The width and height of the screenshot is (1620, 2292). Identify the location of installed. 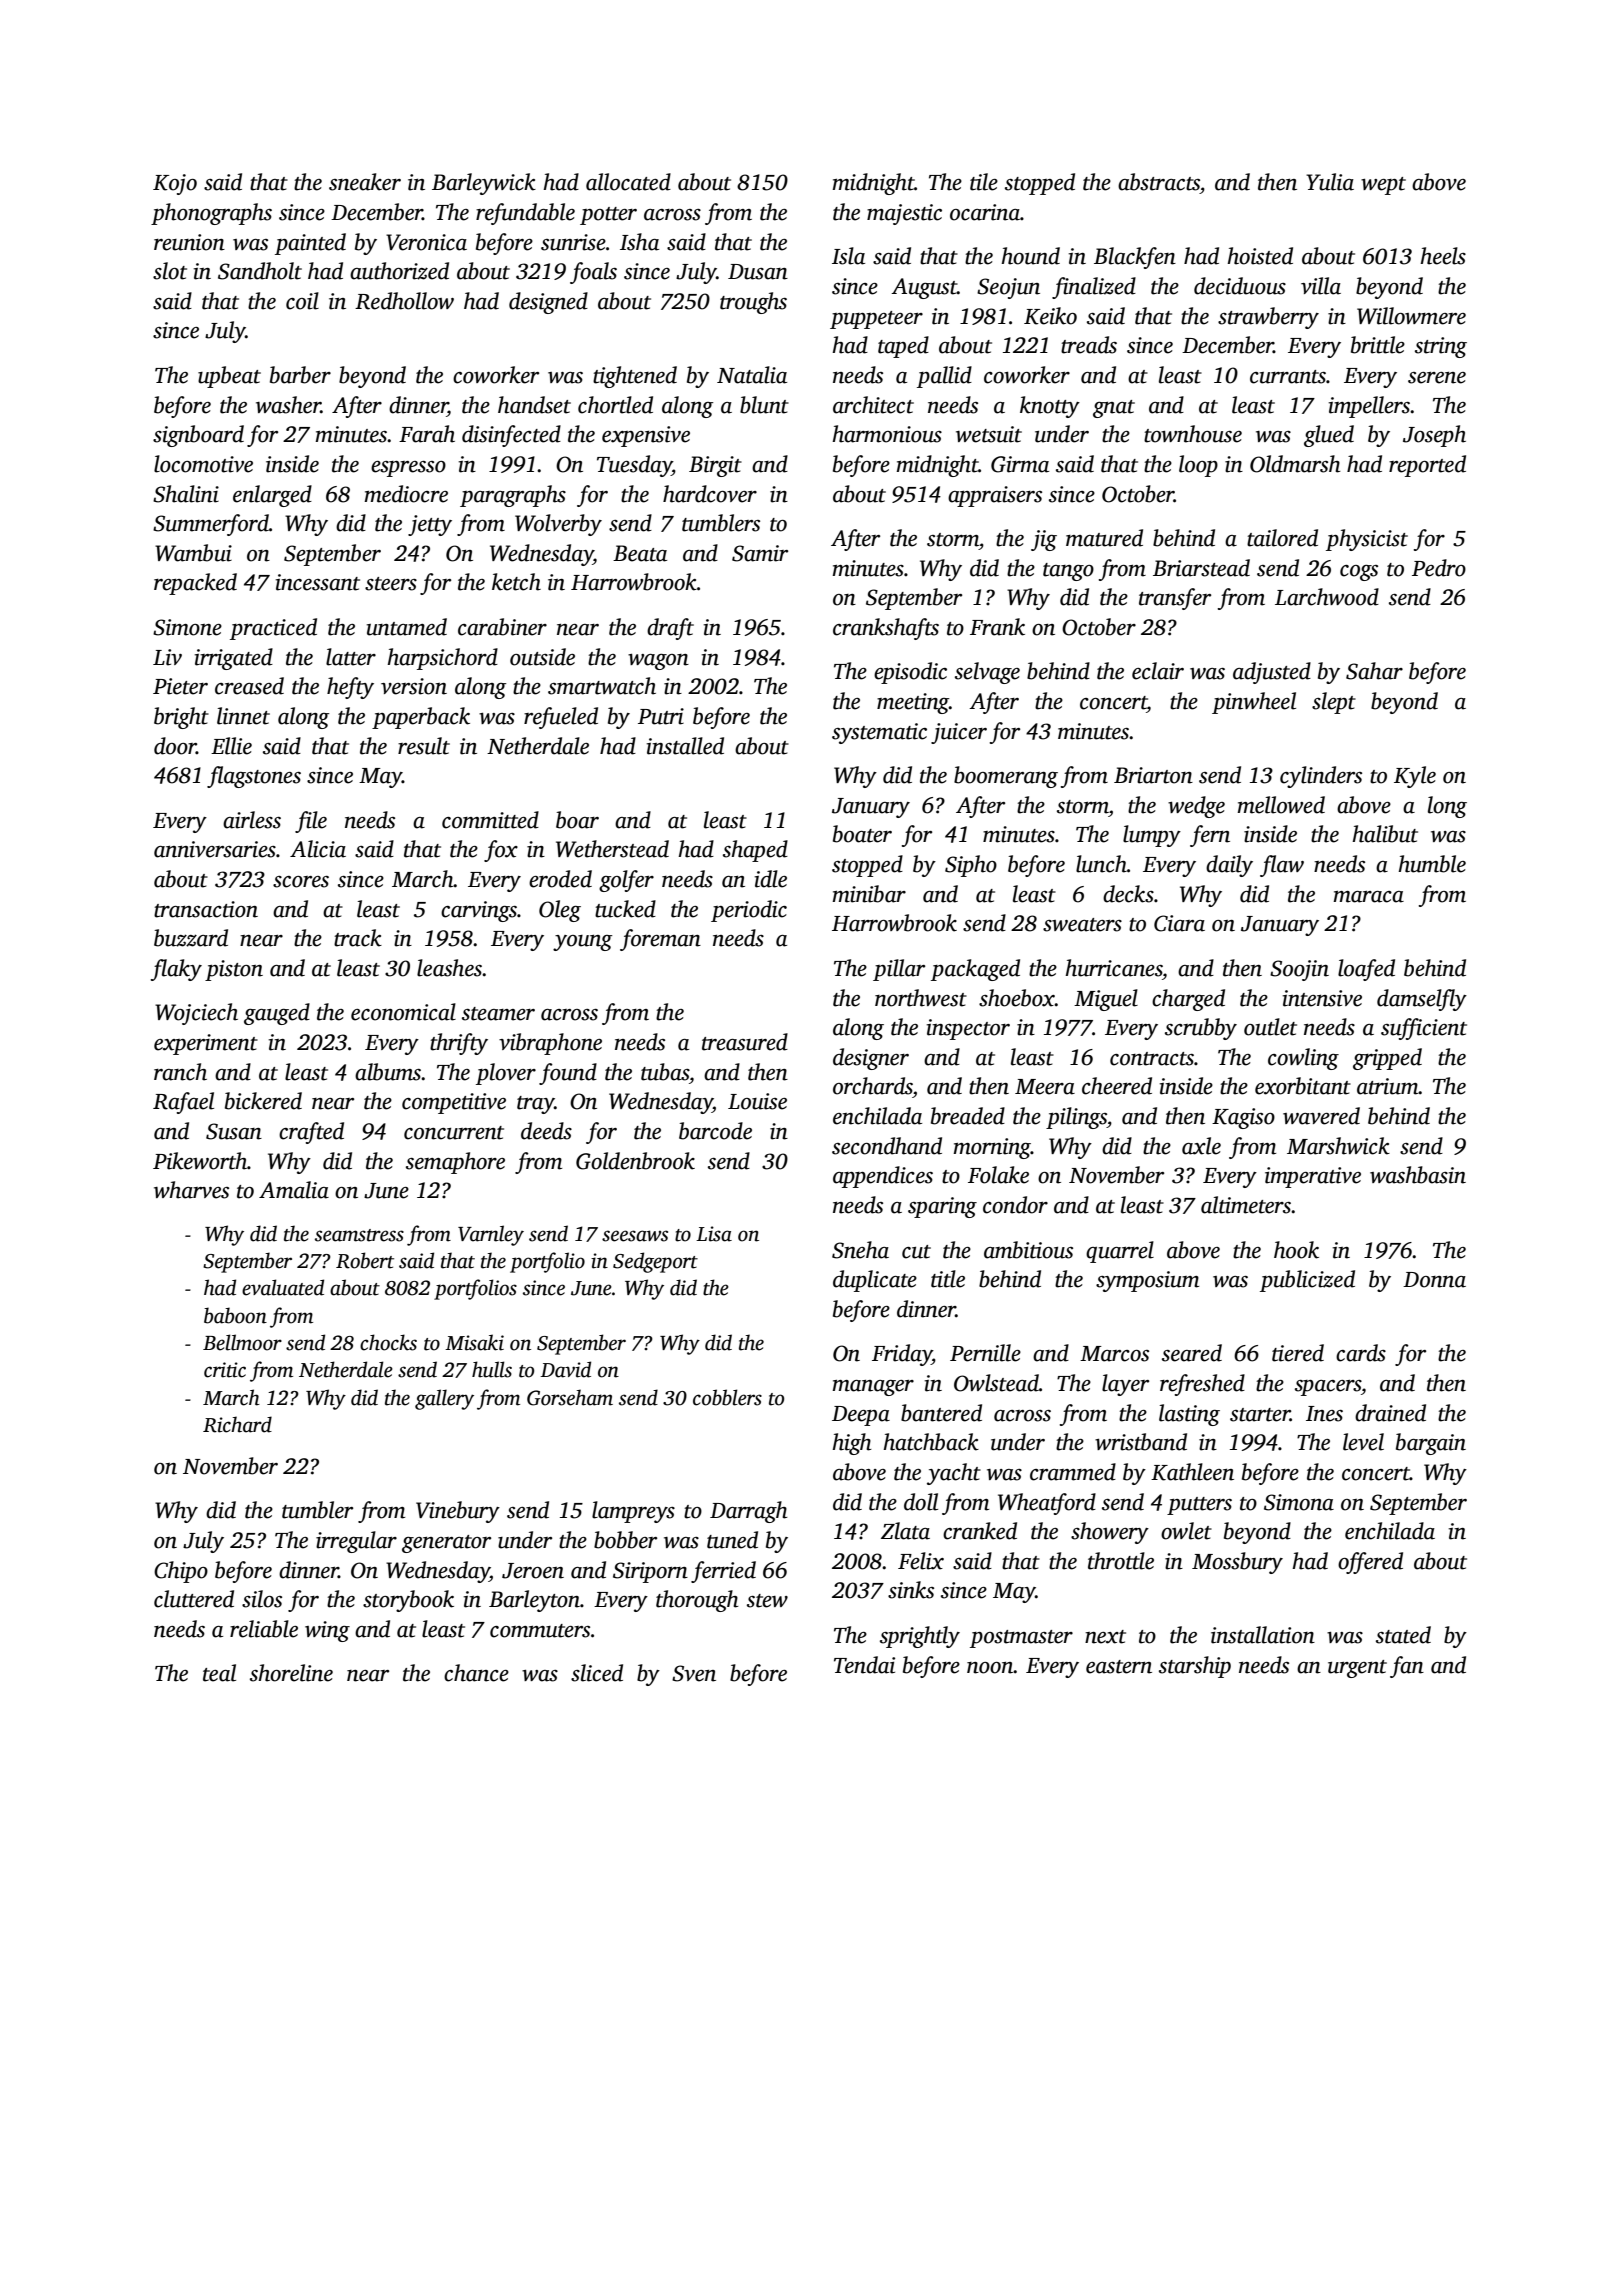
(685, 746).
